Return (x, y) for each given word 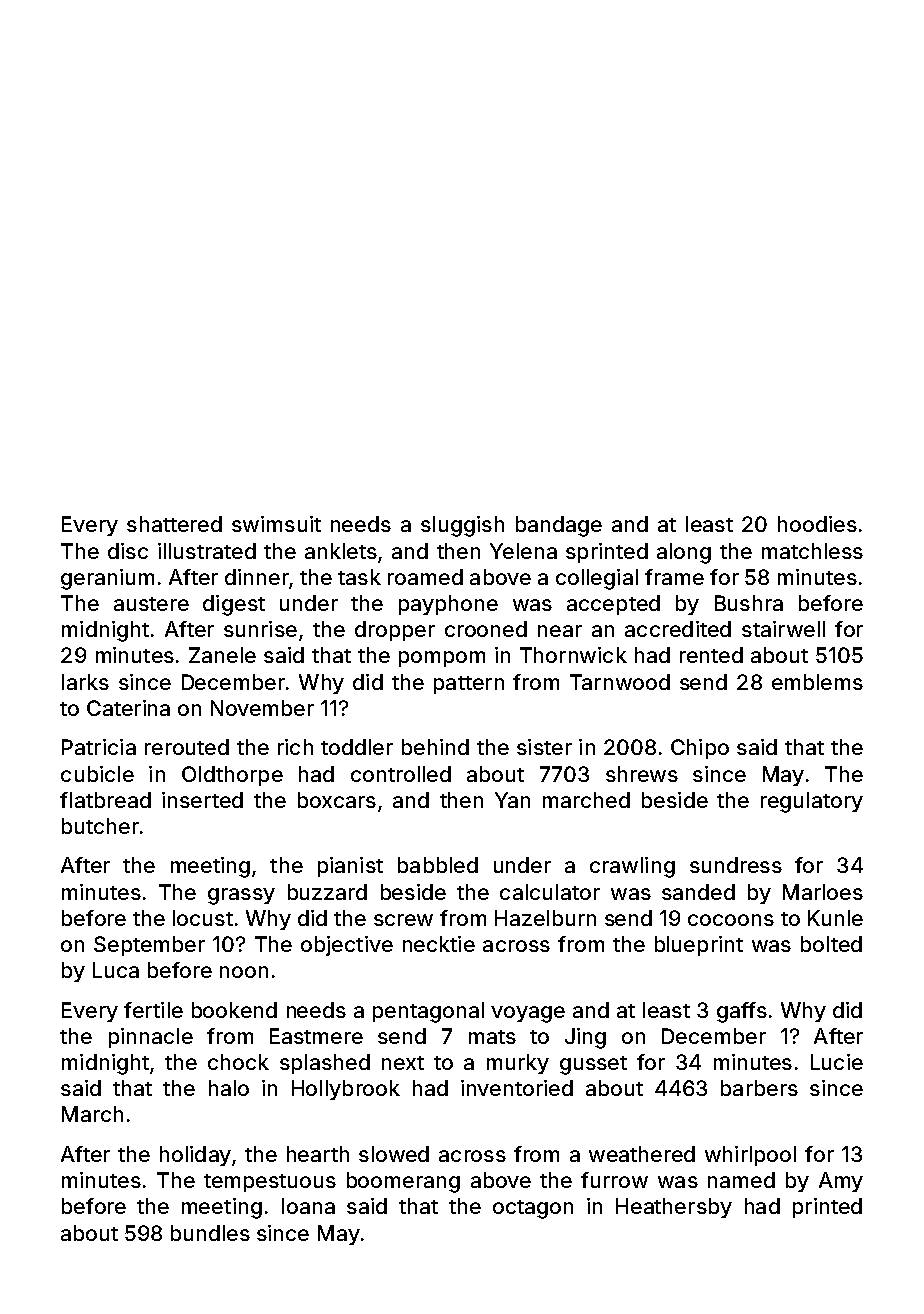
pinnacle (151, 1038)
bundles (210, 1233)
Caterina (128, 708)
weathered (642, 1154)
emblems (817, 682)
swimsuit (276, 524)
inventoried (517, 1088)
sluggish (462, 526)
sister (544, 747)
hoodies (817, 524)
